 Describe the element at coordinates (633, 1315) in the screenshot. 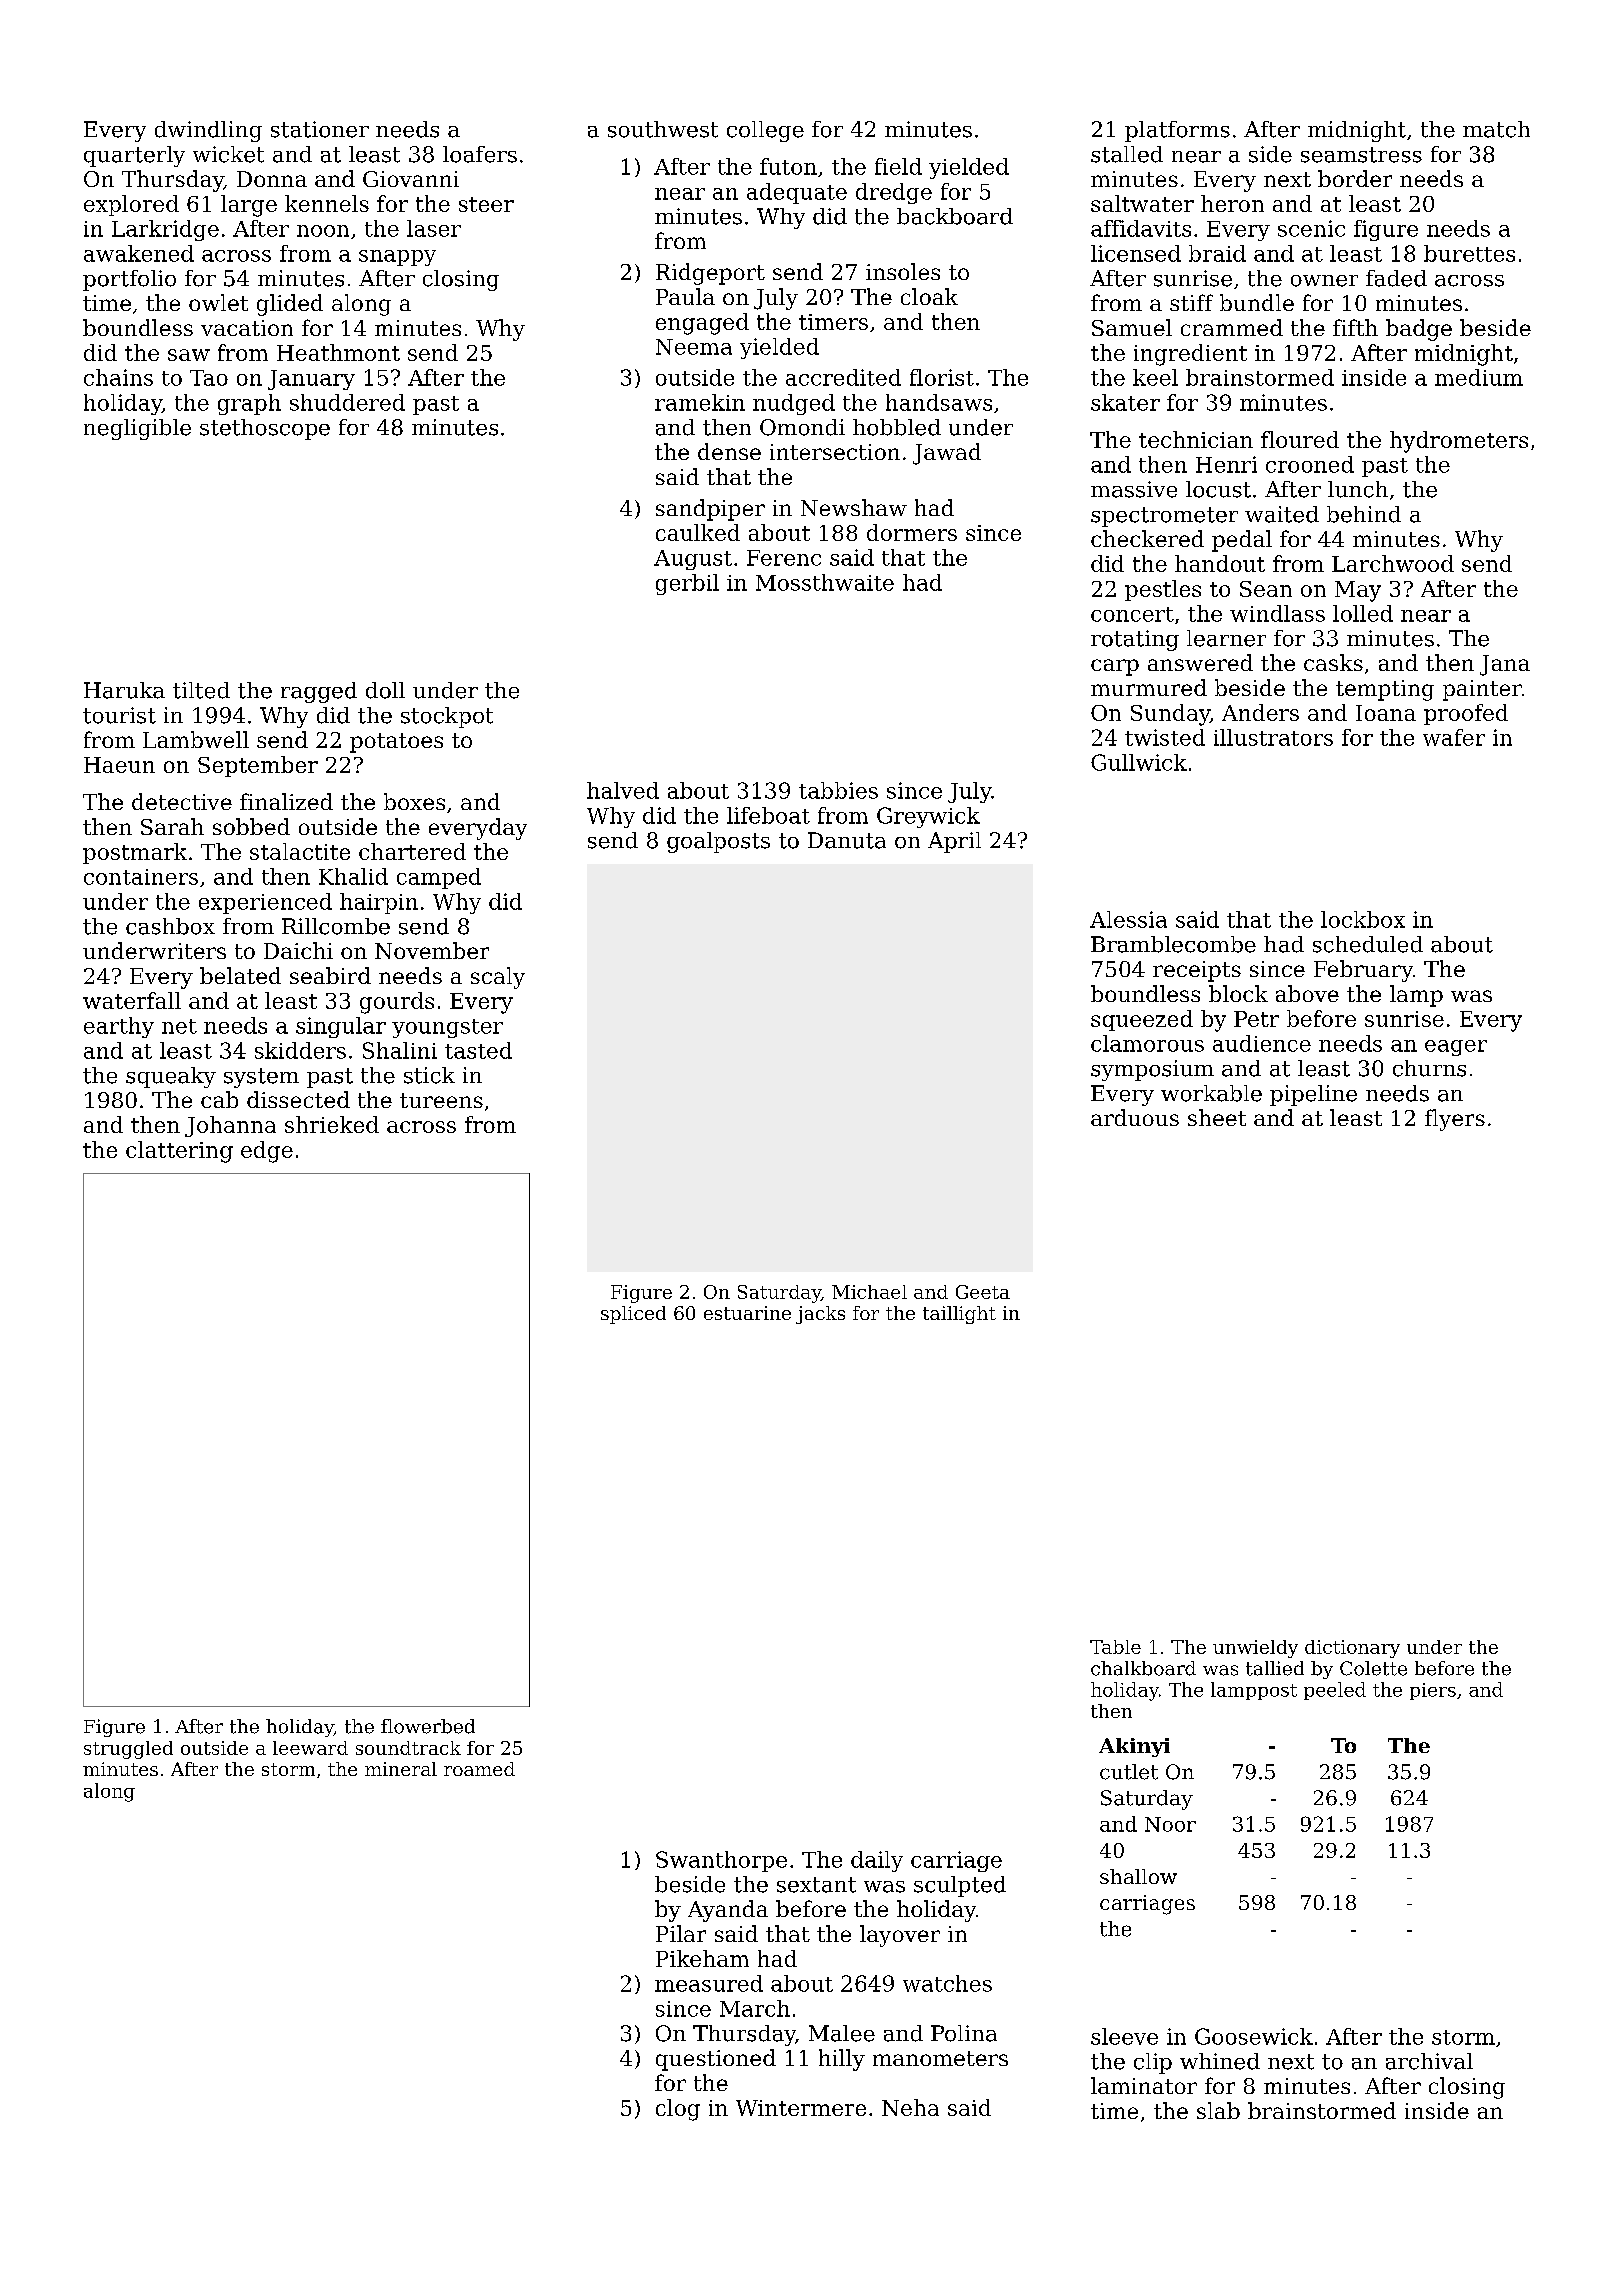

I see `spliced` at that location.
